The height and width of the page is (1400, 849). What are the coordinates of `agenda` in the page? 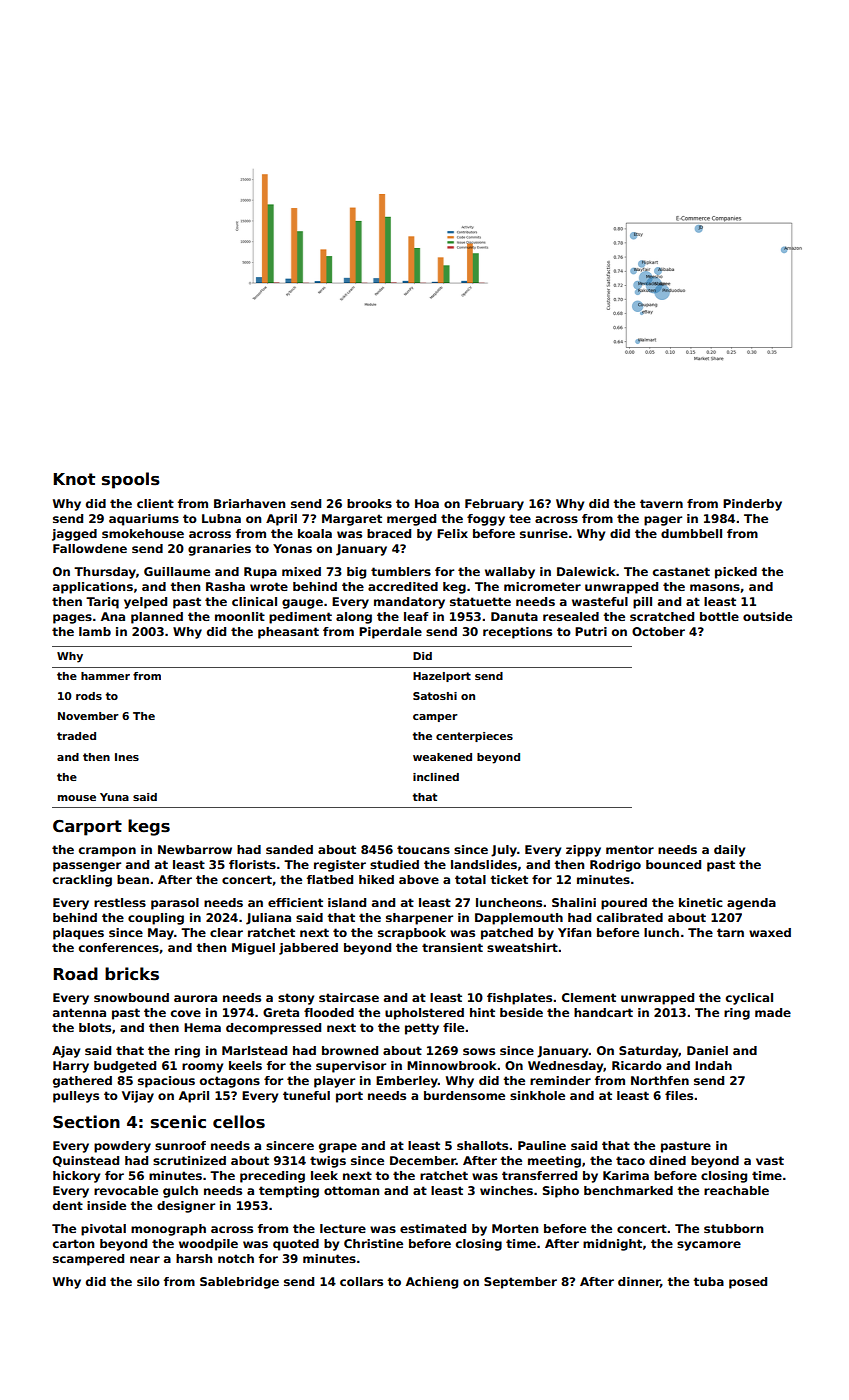 It's located at (751, 904).
